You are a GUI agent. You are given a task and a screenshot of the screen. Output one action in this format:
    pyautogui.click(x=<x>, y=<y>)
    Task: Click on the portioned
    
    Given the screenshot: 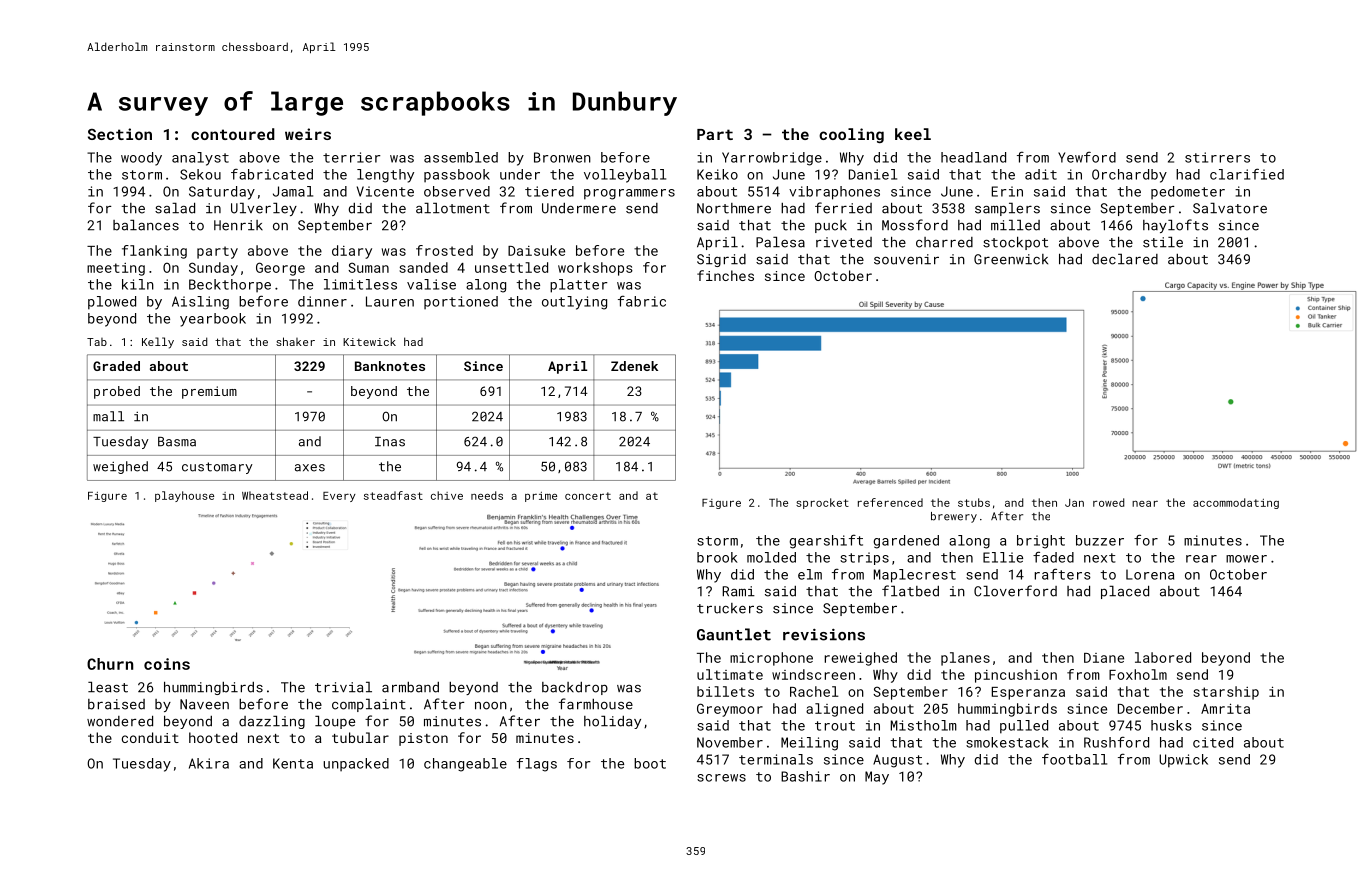 What is the action you would take?
    pyautogui.click(x=461, y=302)
